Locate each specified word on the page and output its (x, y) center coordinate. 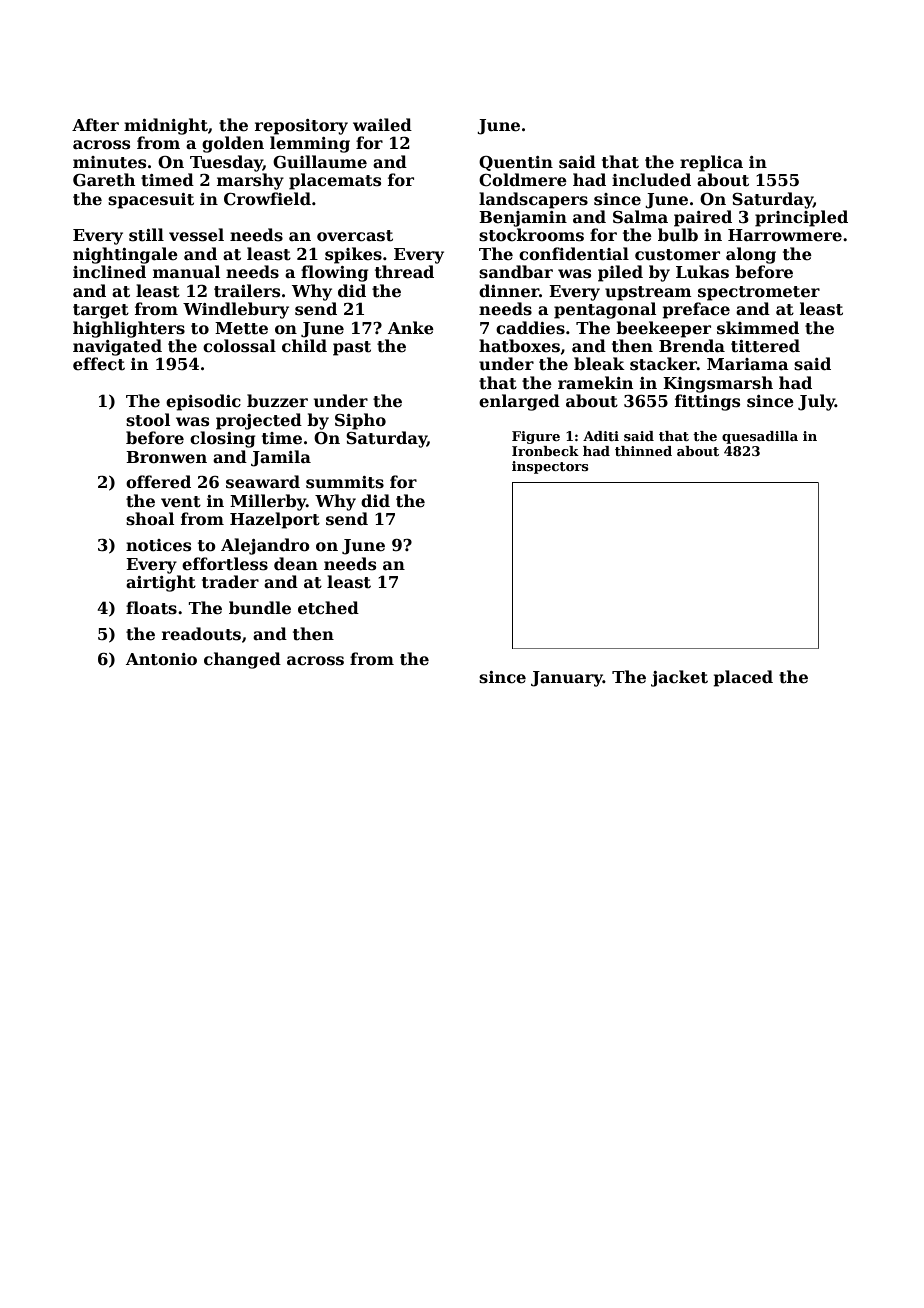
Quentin (516, 163)
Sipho (360, 421)
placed (743, 678)
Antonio (161, 659)
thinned (643, 451)
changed (242, 660)
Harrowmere (785, 235)
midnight (166, 126)
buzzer (277, 400)
